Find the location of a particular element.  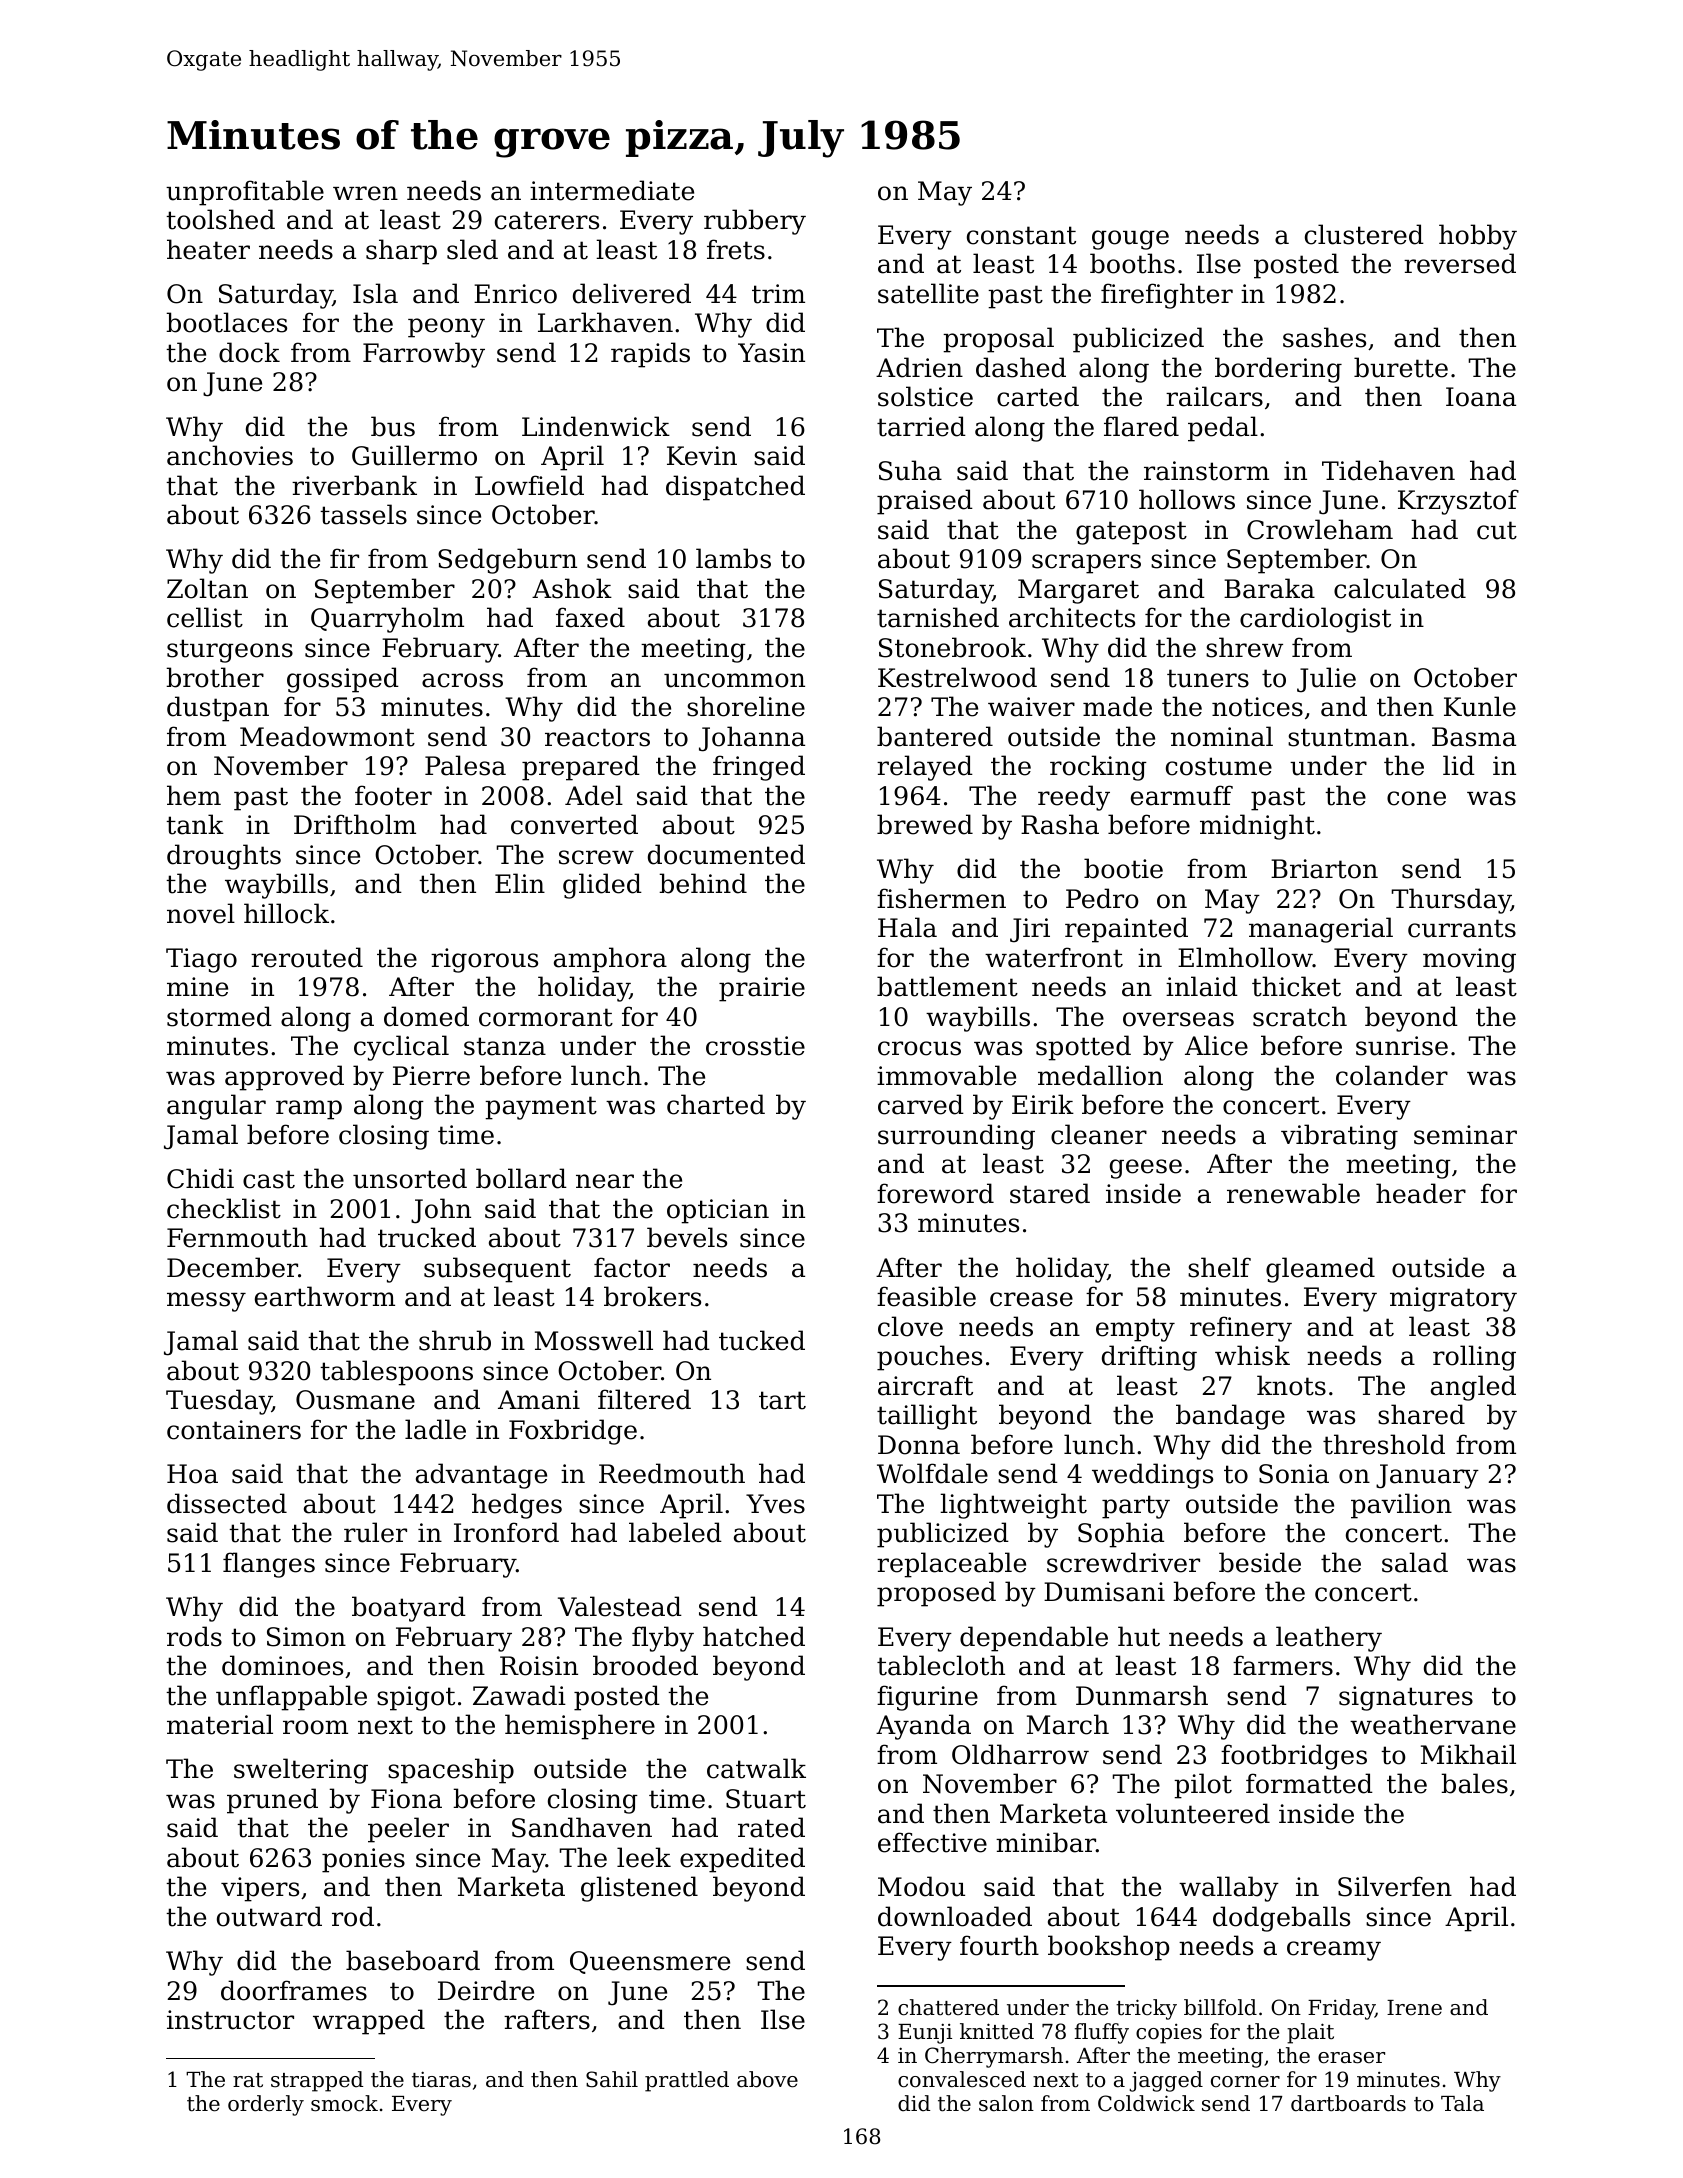

tiaras is located at coordinates (441, 2079).
